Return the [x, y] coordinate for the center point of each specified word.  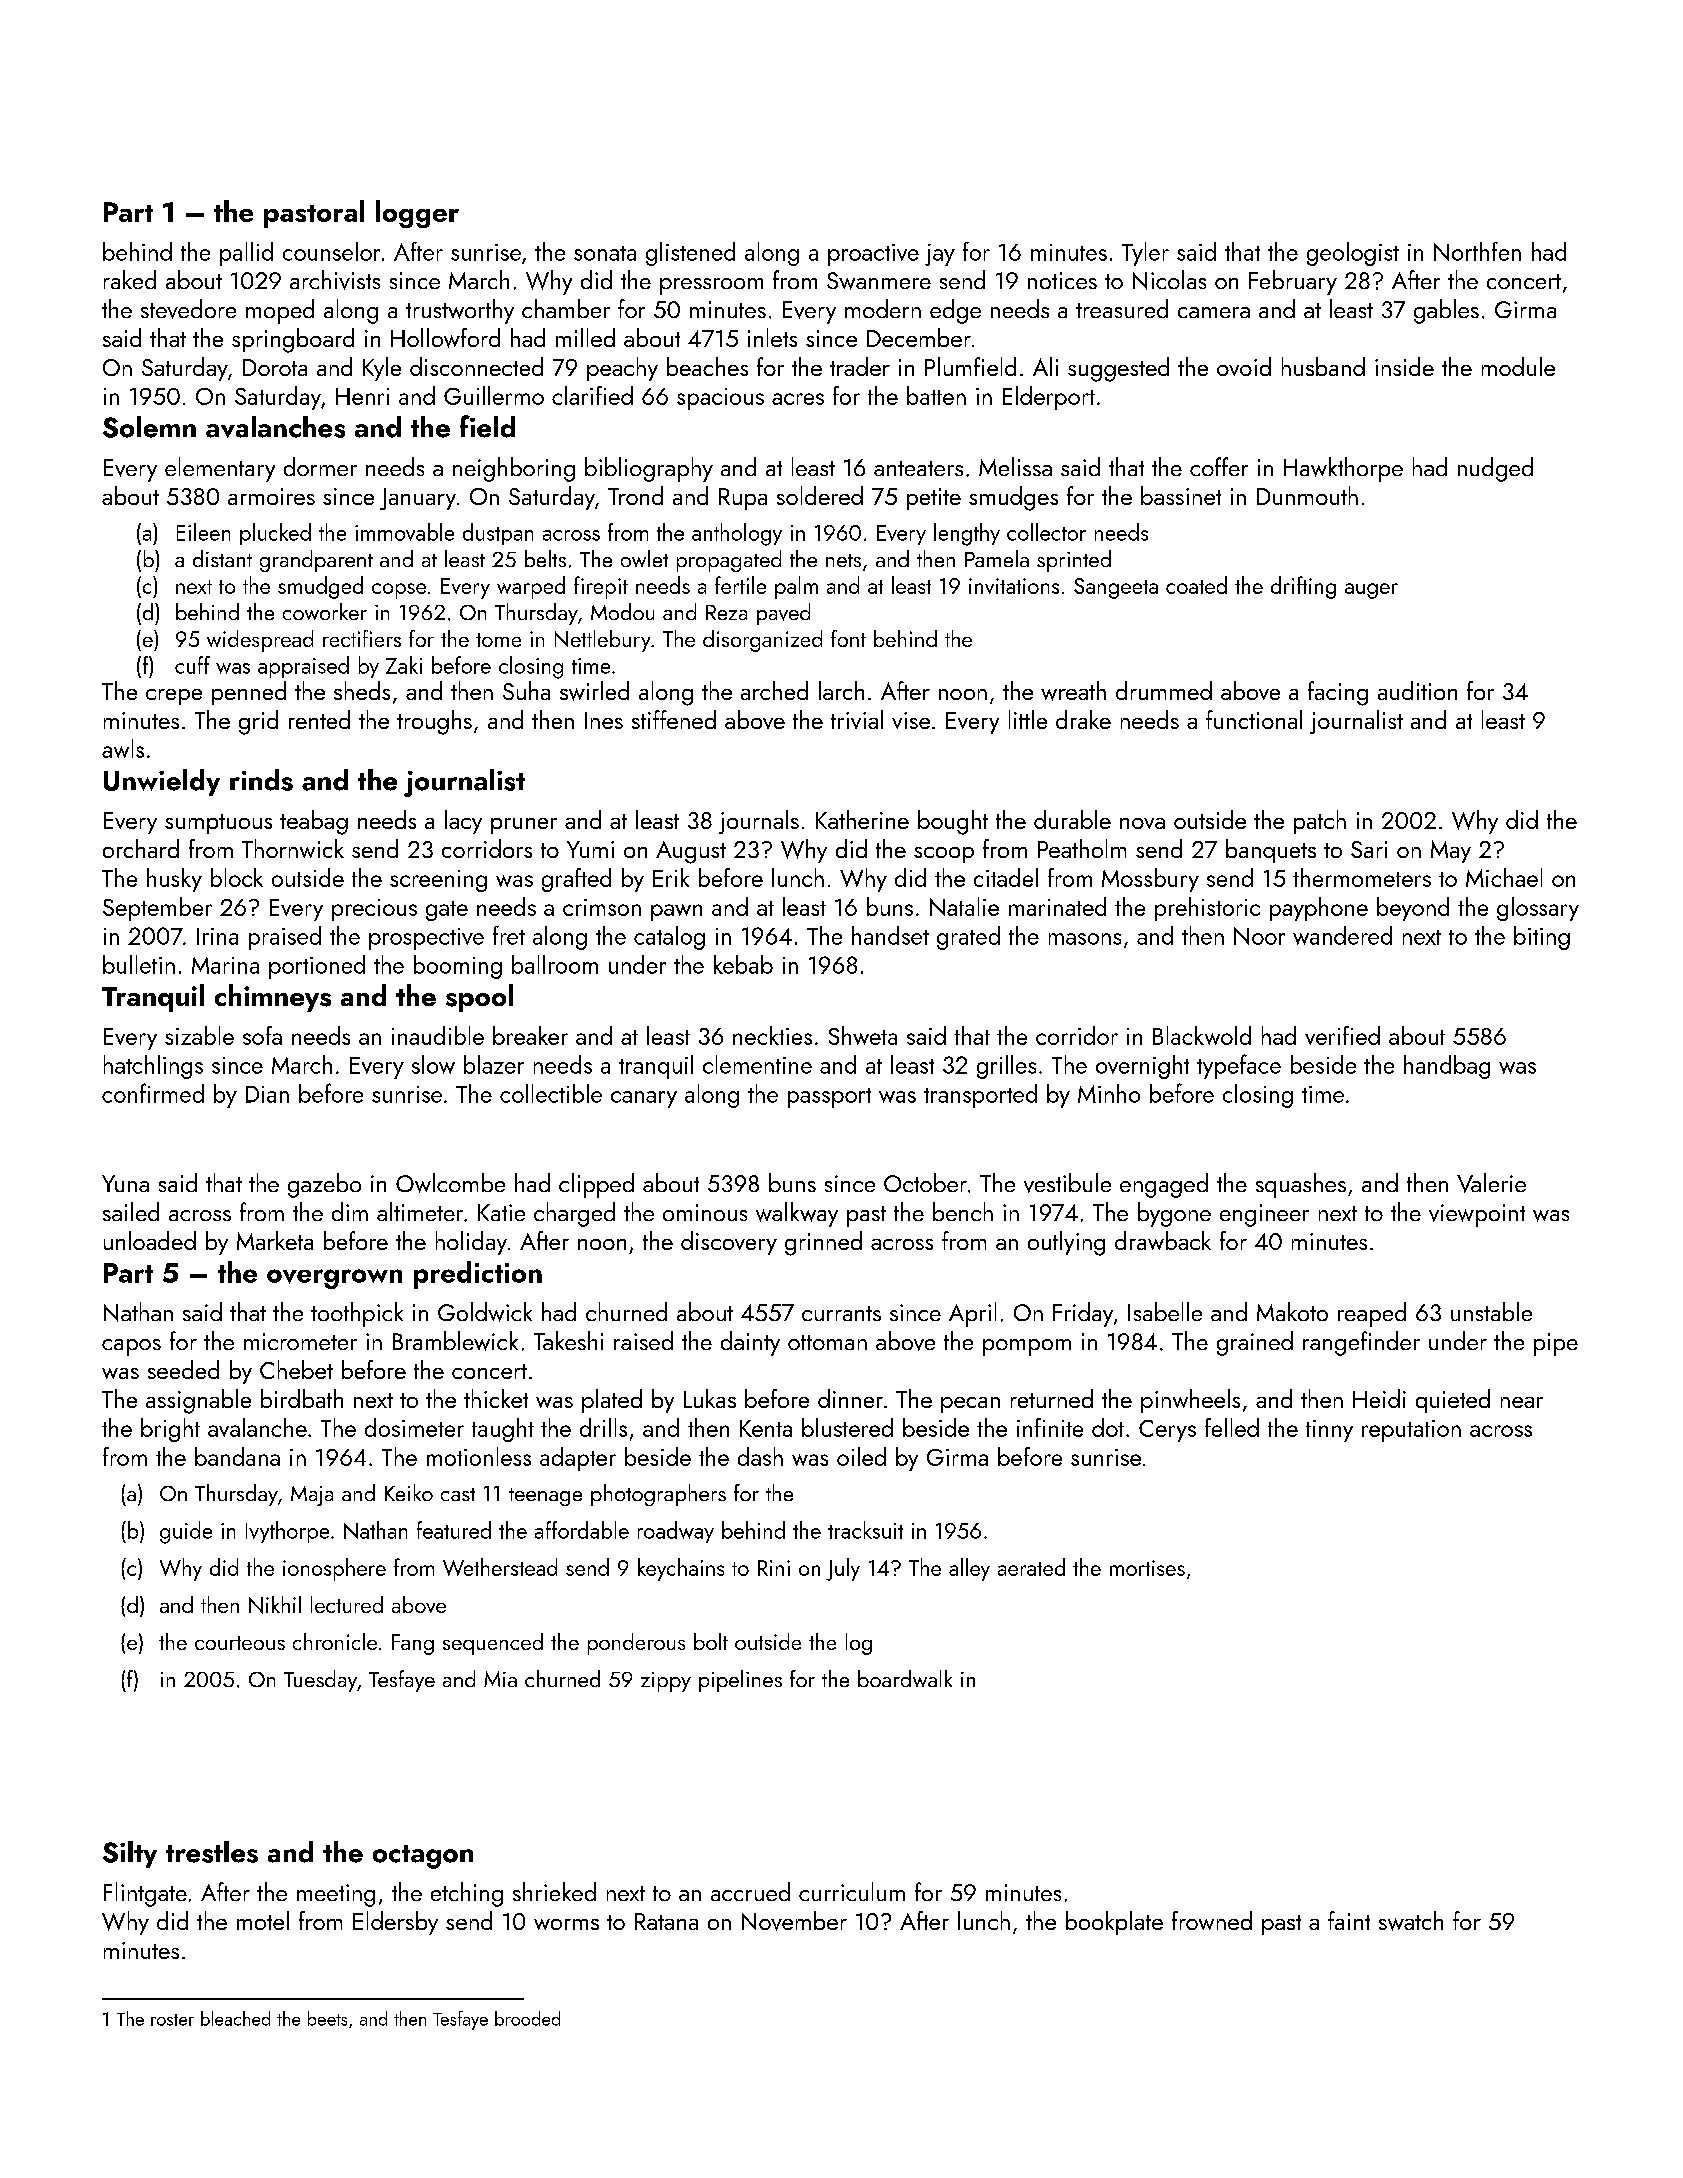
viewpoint [1477, 1215]
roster [172, 2020]
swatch [1411, 1921]
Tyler [1145, 254]
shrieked [554, 1891]
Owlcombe [450, 1183]
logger [417, 214]
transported [980, 1096]
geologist [1353, 254]
